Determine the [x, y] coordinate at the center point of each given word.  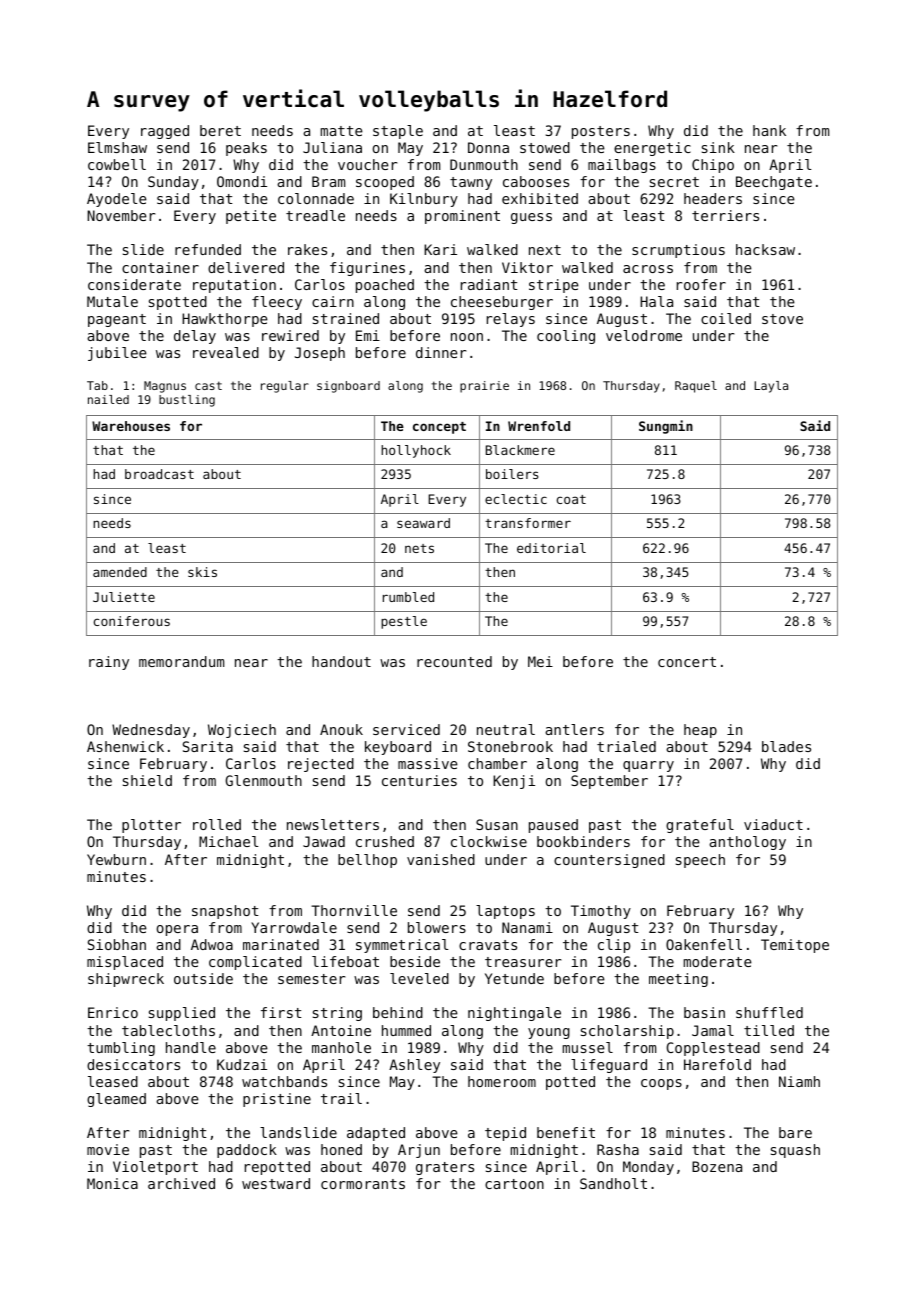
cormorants [363, 1184]
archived [181, 1183]
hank [769, 130]
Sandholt [613, 1183]
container [160, 267]
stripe [554, 286]
